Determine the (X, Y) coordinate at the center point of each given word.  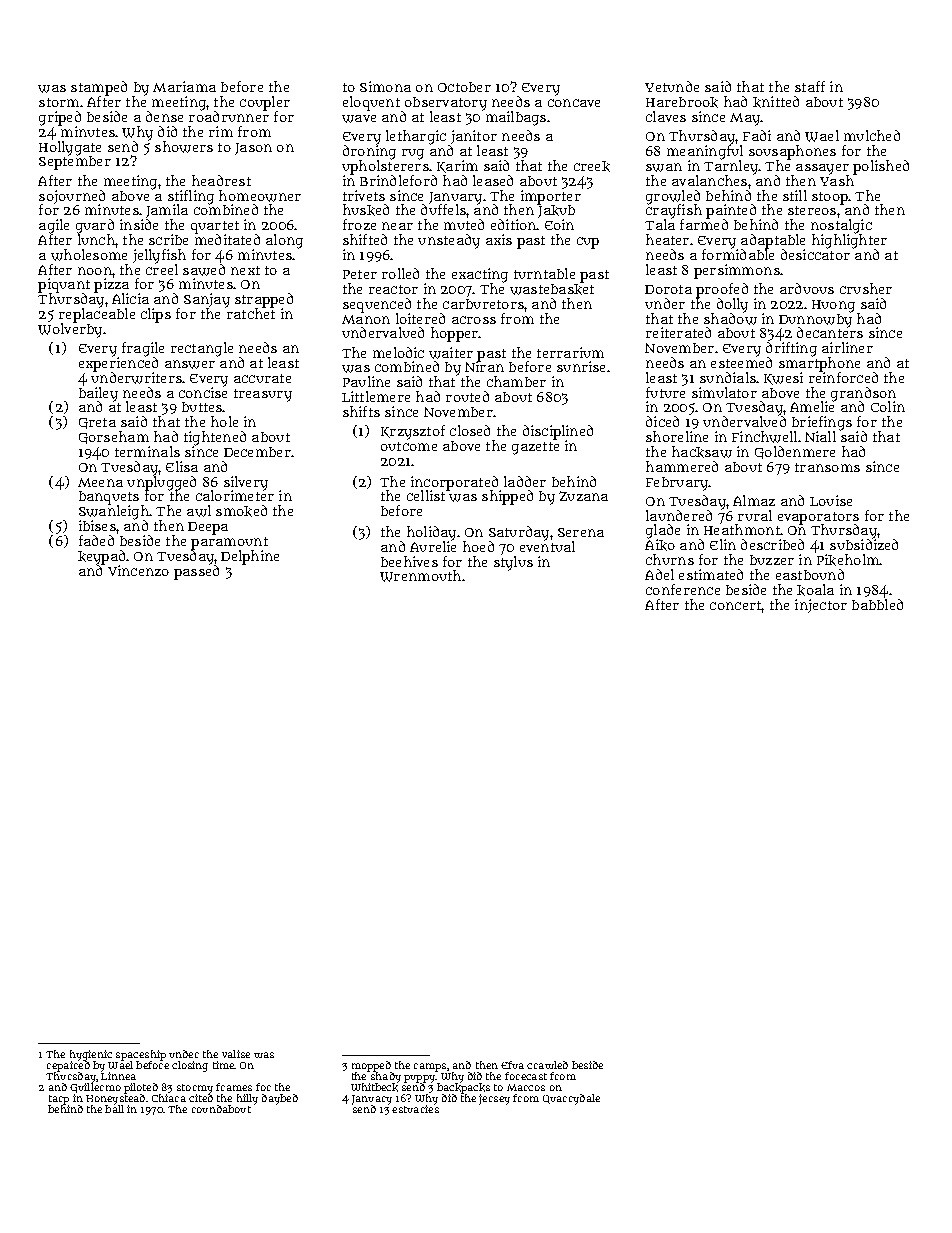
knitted (776, 102)
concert (735, 605)
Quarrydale (571, 1099)
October (464, 87)
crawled (547, 1065)
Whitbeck (374, 1087)
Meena (100, 482)
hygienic (91, 1055)
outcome (409, 446)
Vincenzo (138, 570)
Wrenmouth (420, 576)
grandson (863, 394)
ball (114, 1109)
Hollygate (70, 148)
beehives (409, 561)
